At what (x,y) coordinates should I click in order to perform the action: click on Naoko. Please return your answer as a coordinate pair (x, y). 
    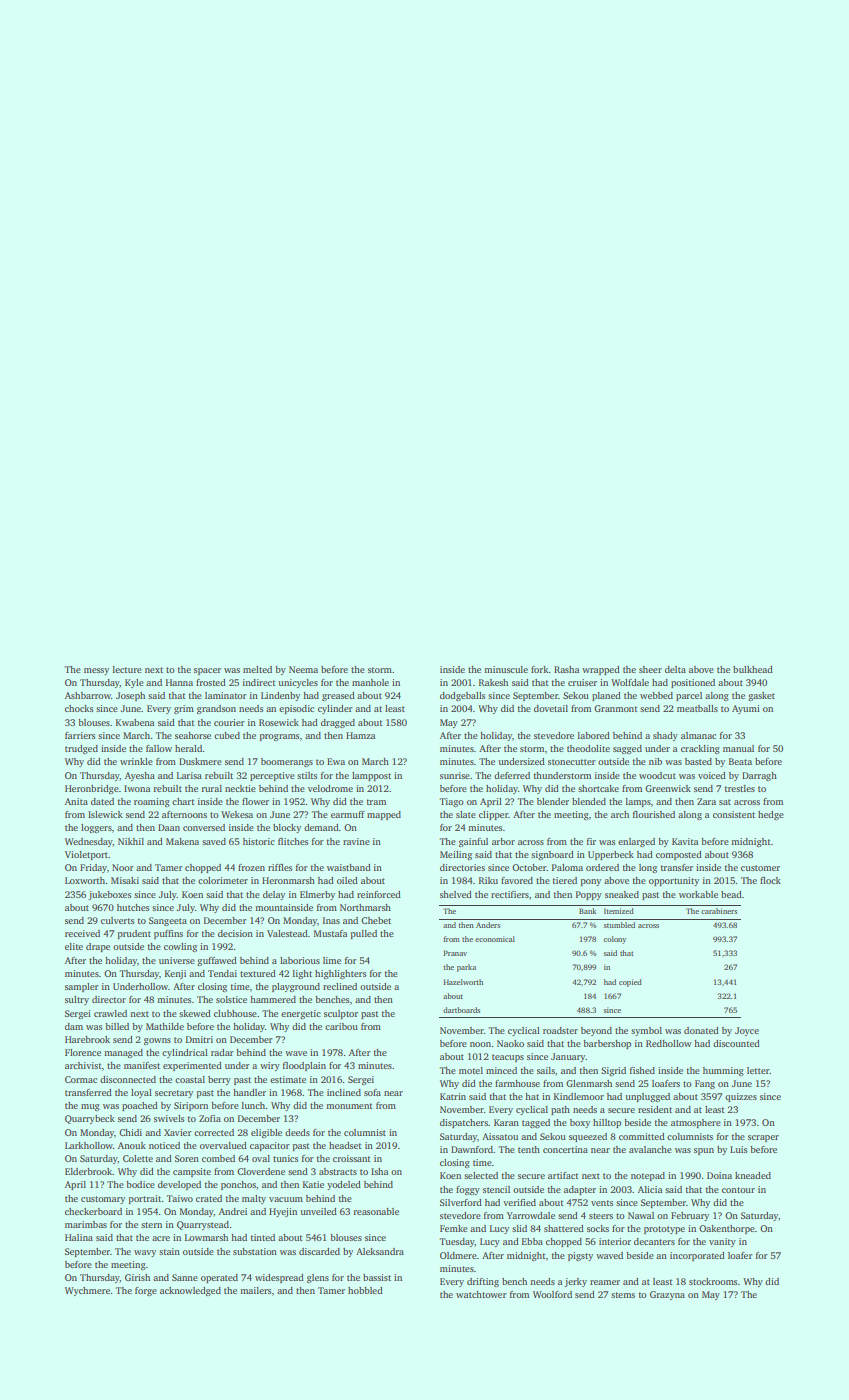
    Looking at the image, I should click on (510, 1043).
